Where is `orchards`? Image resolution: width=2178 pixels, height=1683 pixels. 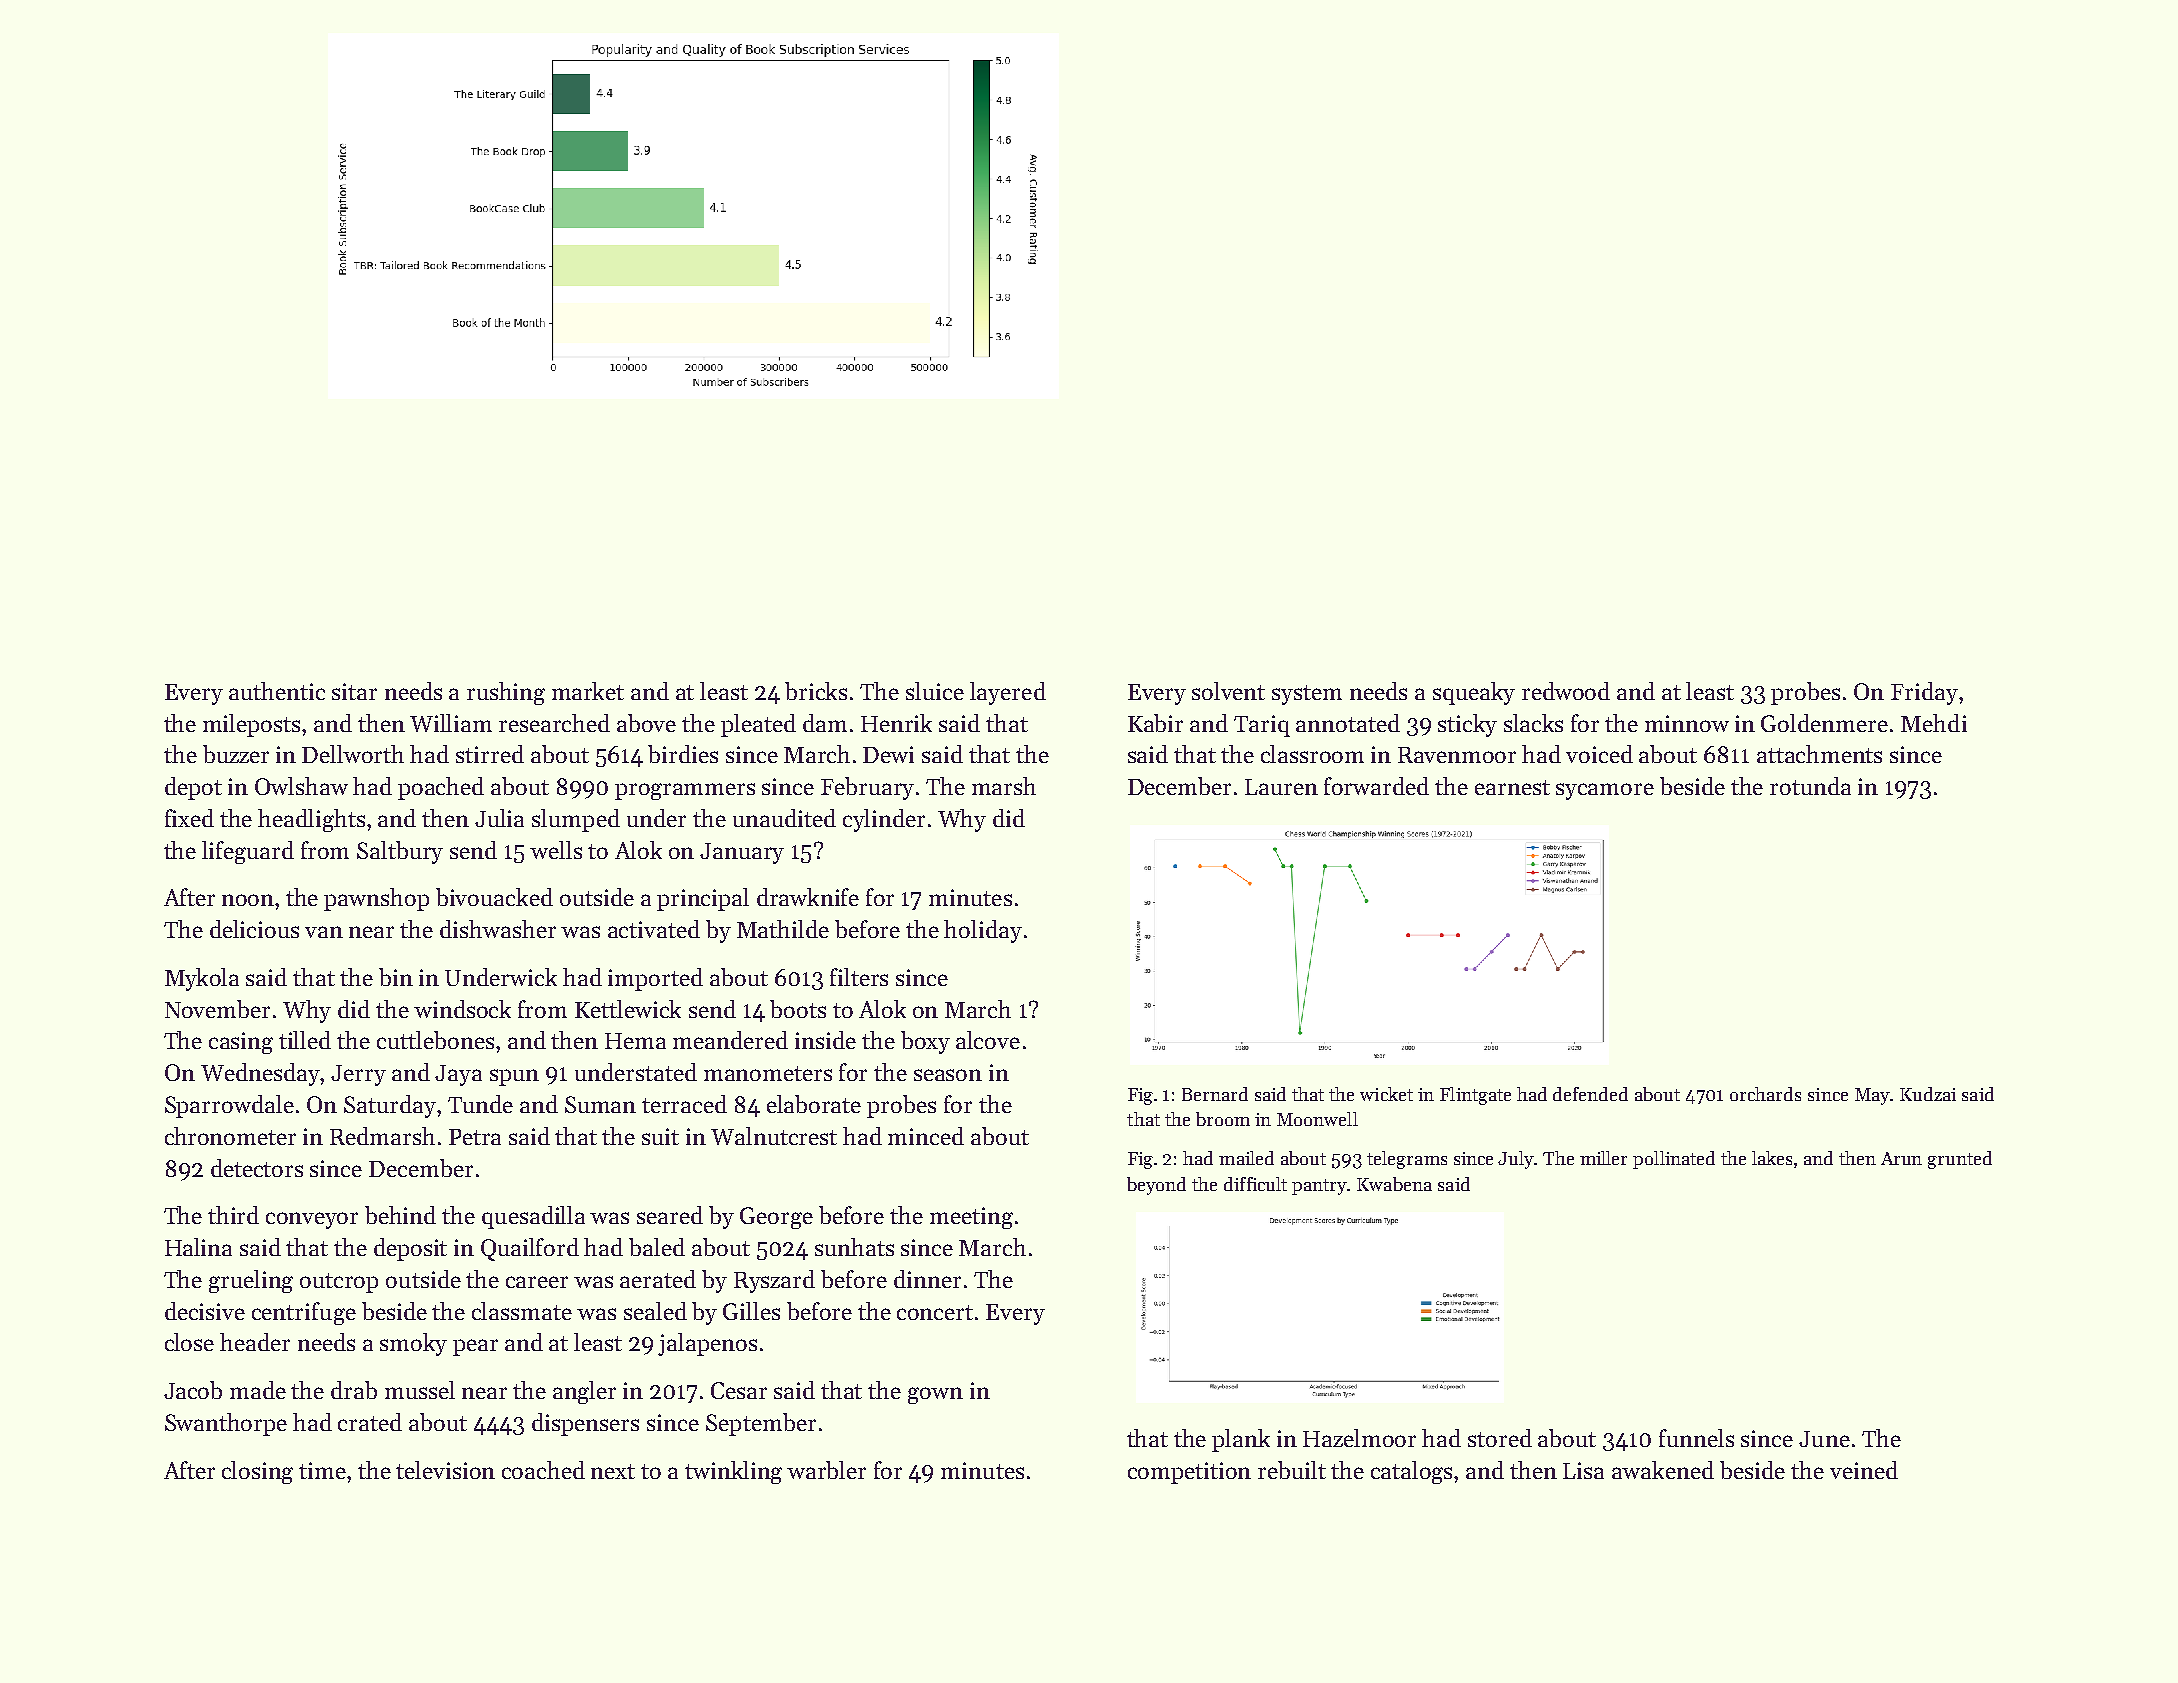 orchards is located at coordinates (1765, 1094).
